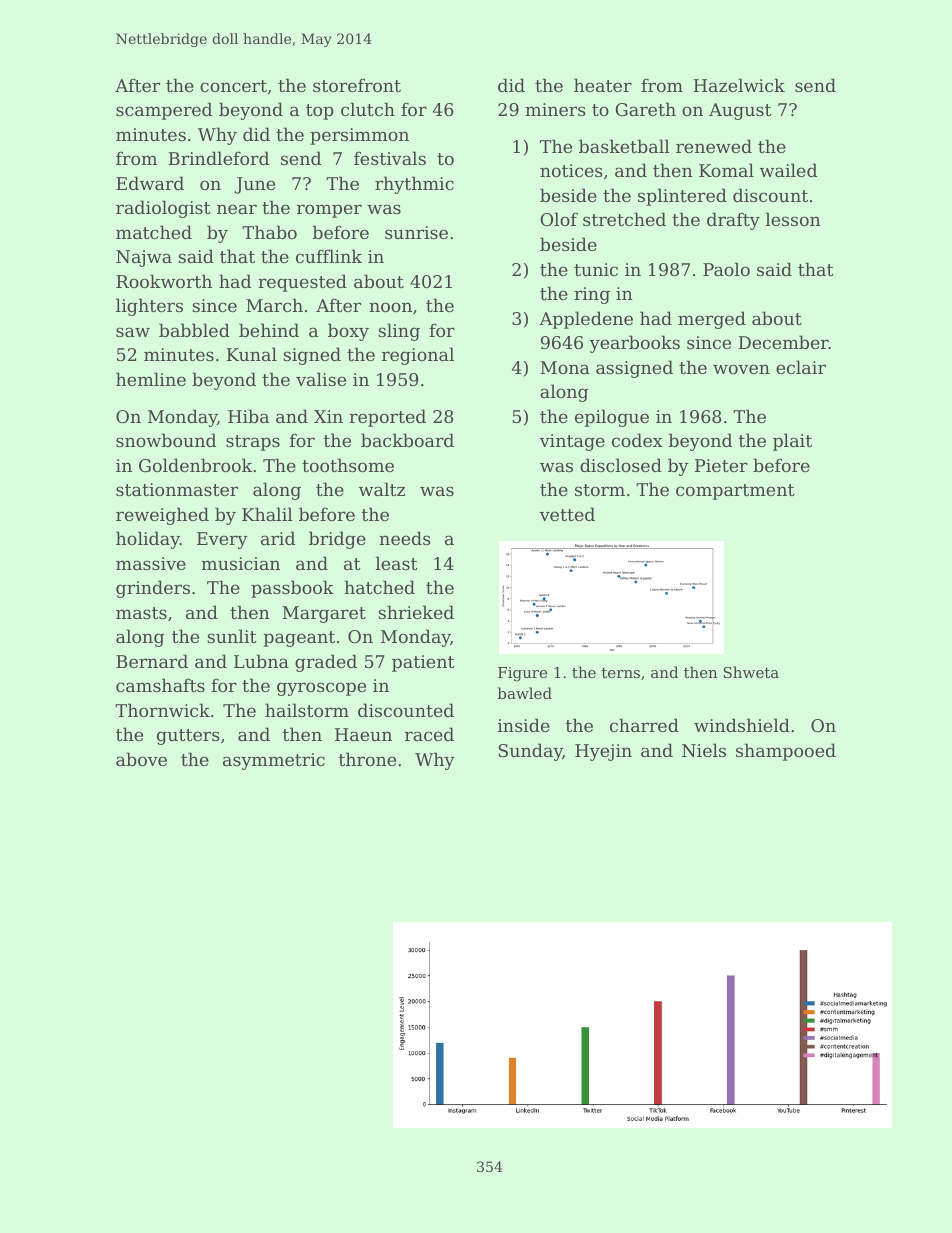 This image has height=1233, width=952. I want to click on Mona, so click(565, 367).
